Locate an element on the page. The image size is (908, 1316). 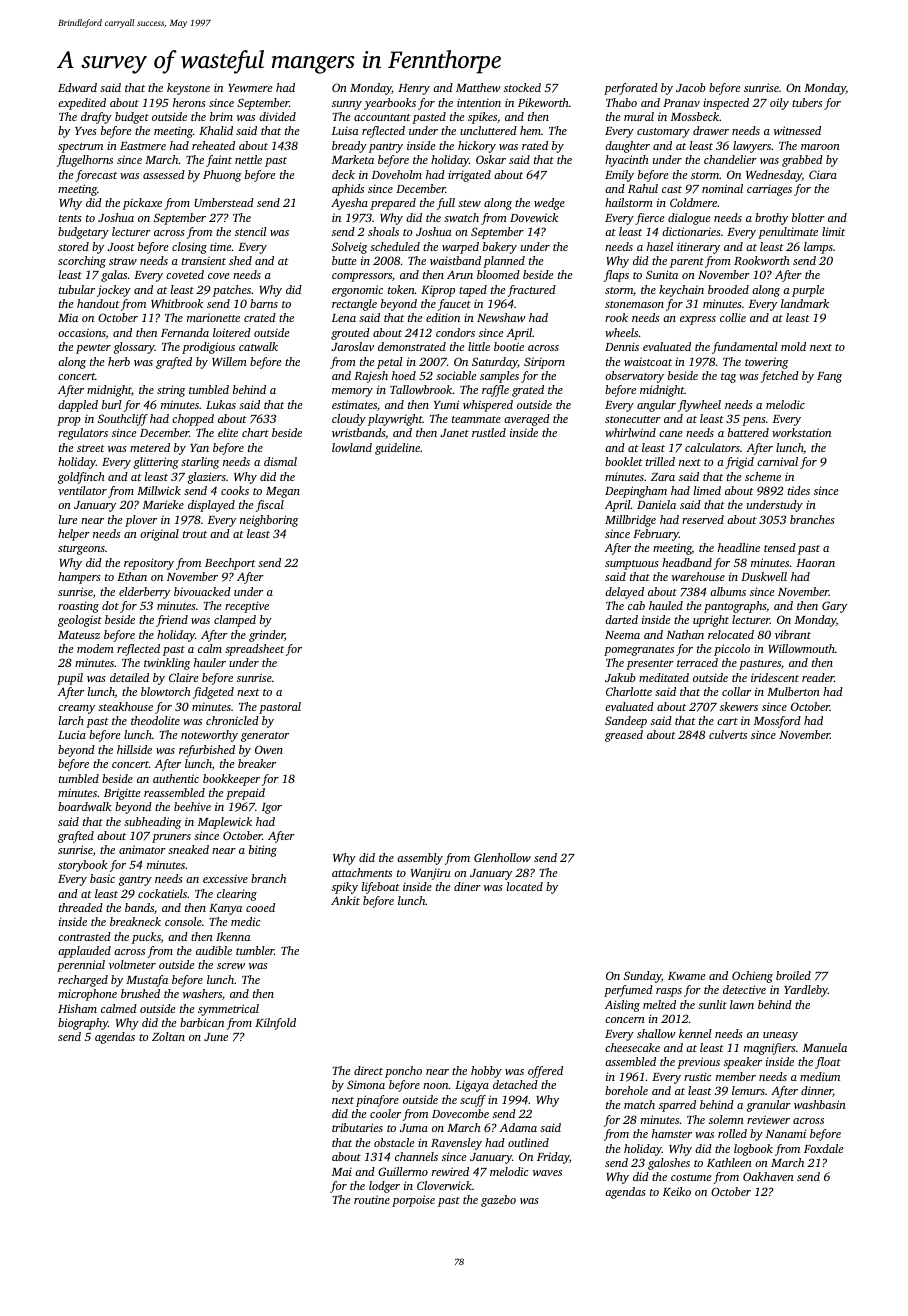
lowland is located at coordinates (352, 447).
